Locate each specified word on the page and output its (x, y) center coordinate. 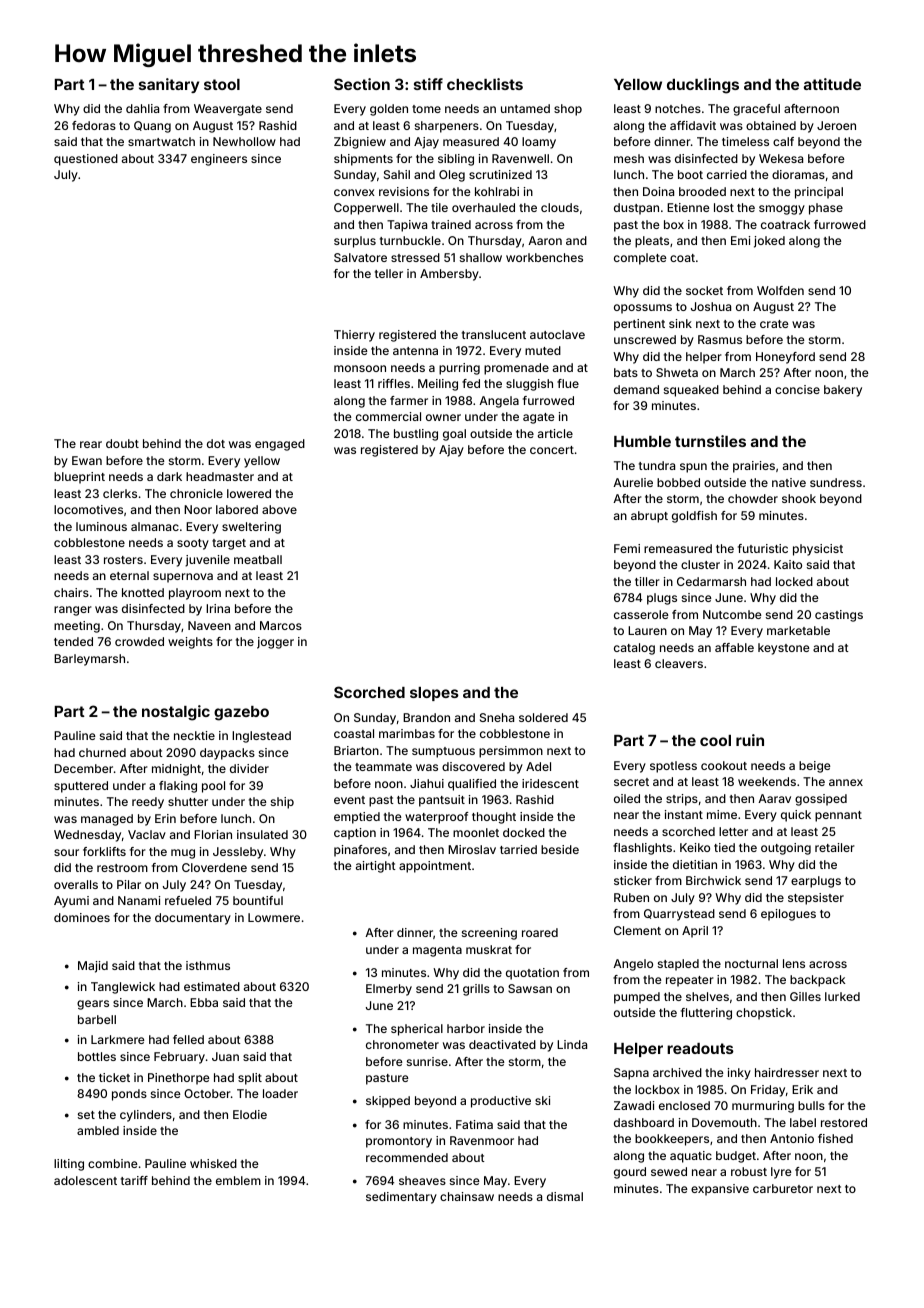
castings (839, 616)
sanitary (169, 85)
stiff (428, 84)
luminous (101, 526)
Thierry (354, 336)
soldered (543, 717)
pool (213, 787)
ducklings (703, 86)
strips (682, 800)
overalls (76, 884)
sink (680, 323)
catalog (634, 649)
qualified (472, 785)
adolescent (85, 1180)
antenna (415, 351)
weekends (767, 781)
